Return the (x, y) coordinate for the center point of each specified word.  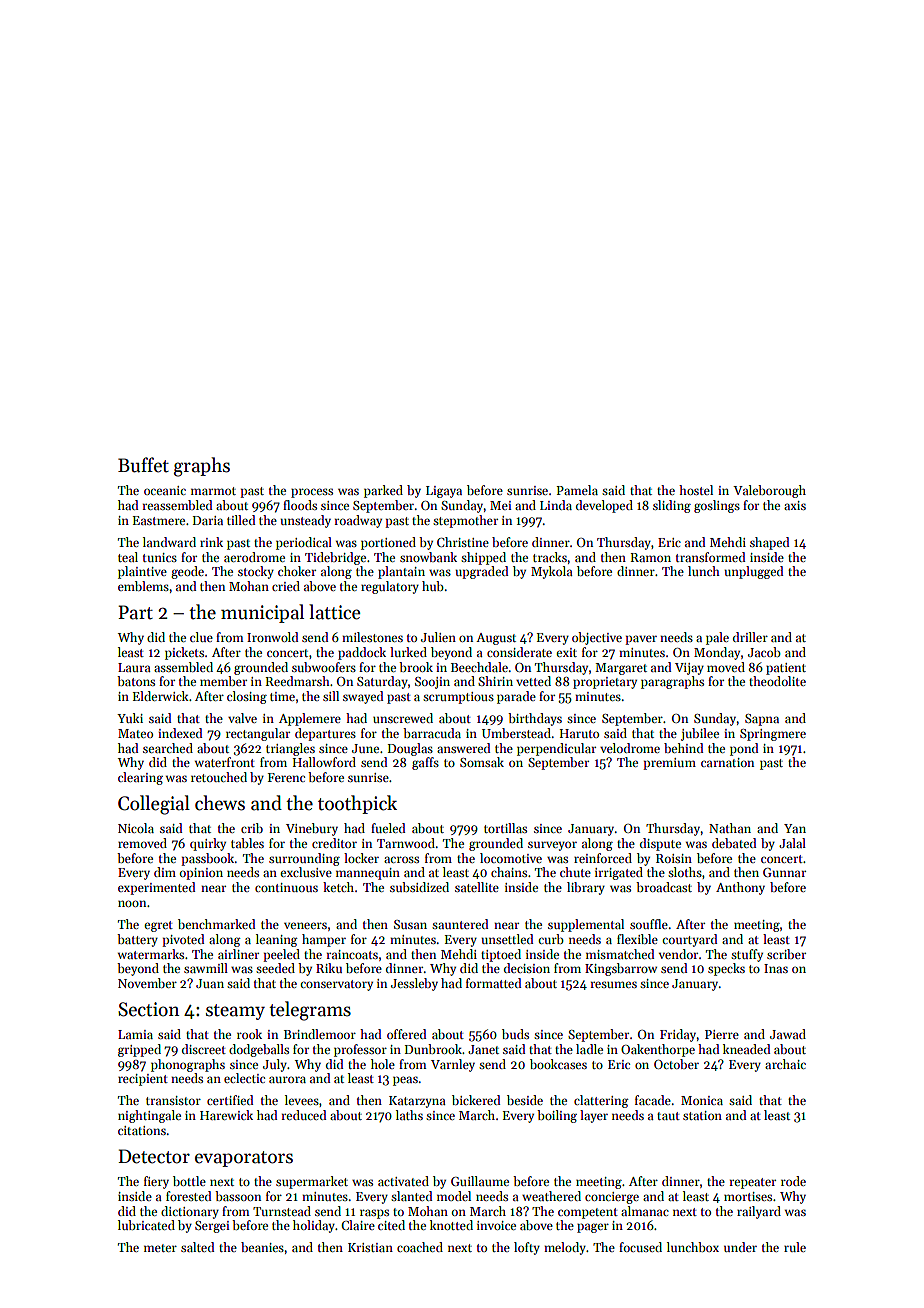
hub (433, 586)
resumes (613, 984)
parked (383, 491)
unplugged (753, 572)
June (365, 748)
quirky (208, 844)
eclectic (244, 1078)
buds (515, 1034)
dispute (660, 844)
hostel (696, 490)
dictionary (190, 1212)
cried (286, 586)
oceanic (165, 490)
